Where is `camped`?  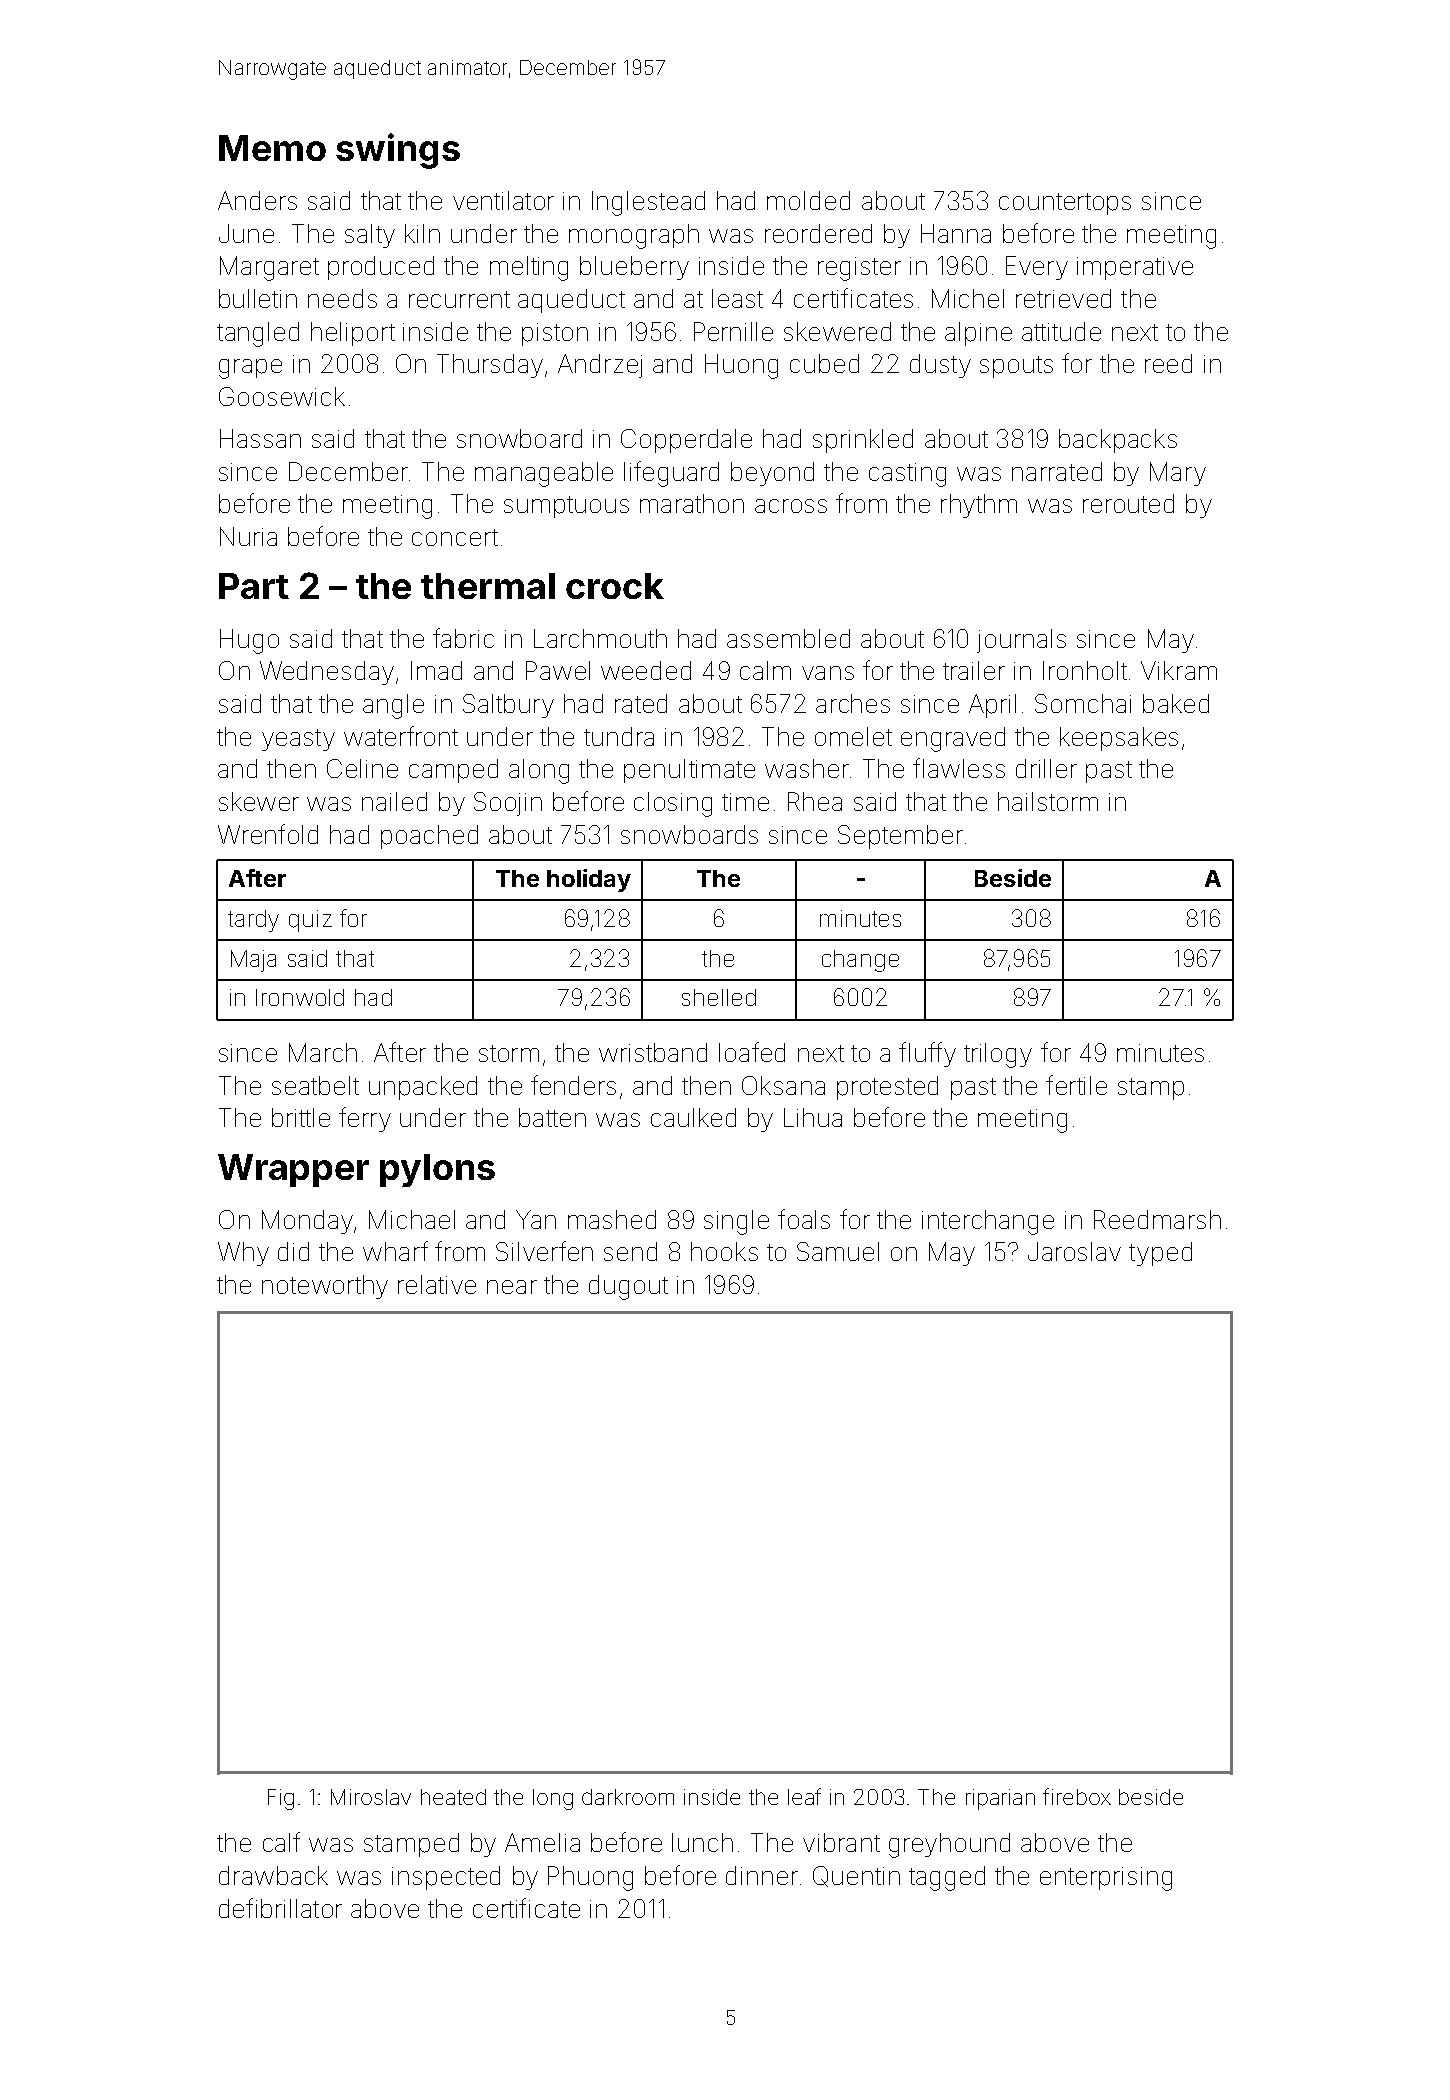 camped is located at coordinates (453, 771).
